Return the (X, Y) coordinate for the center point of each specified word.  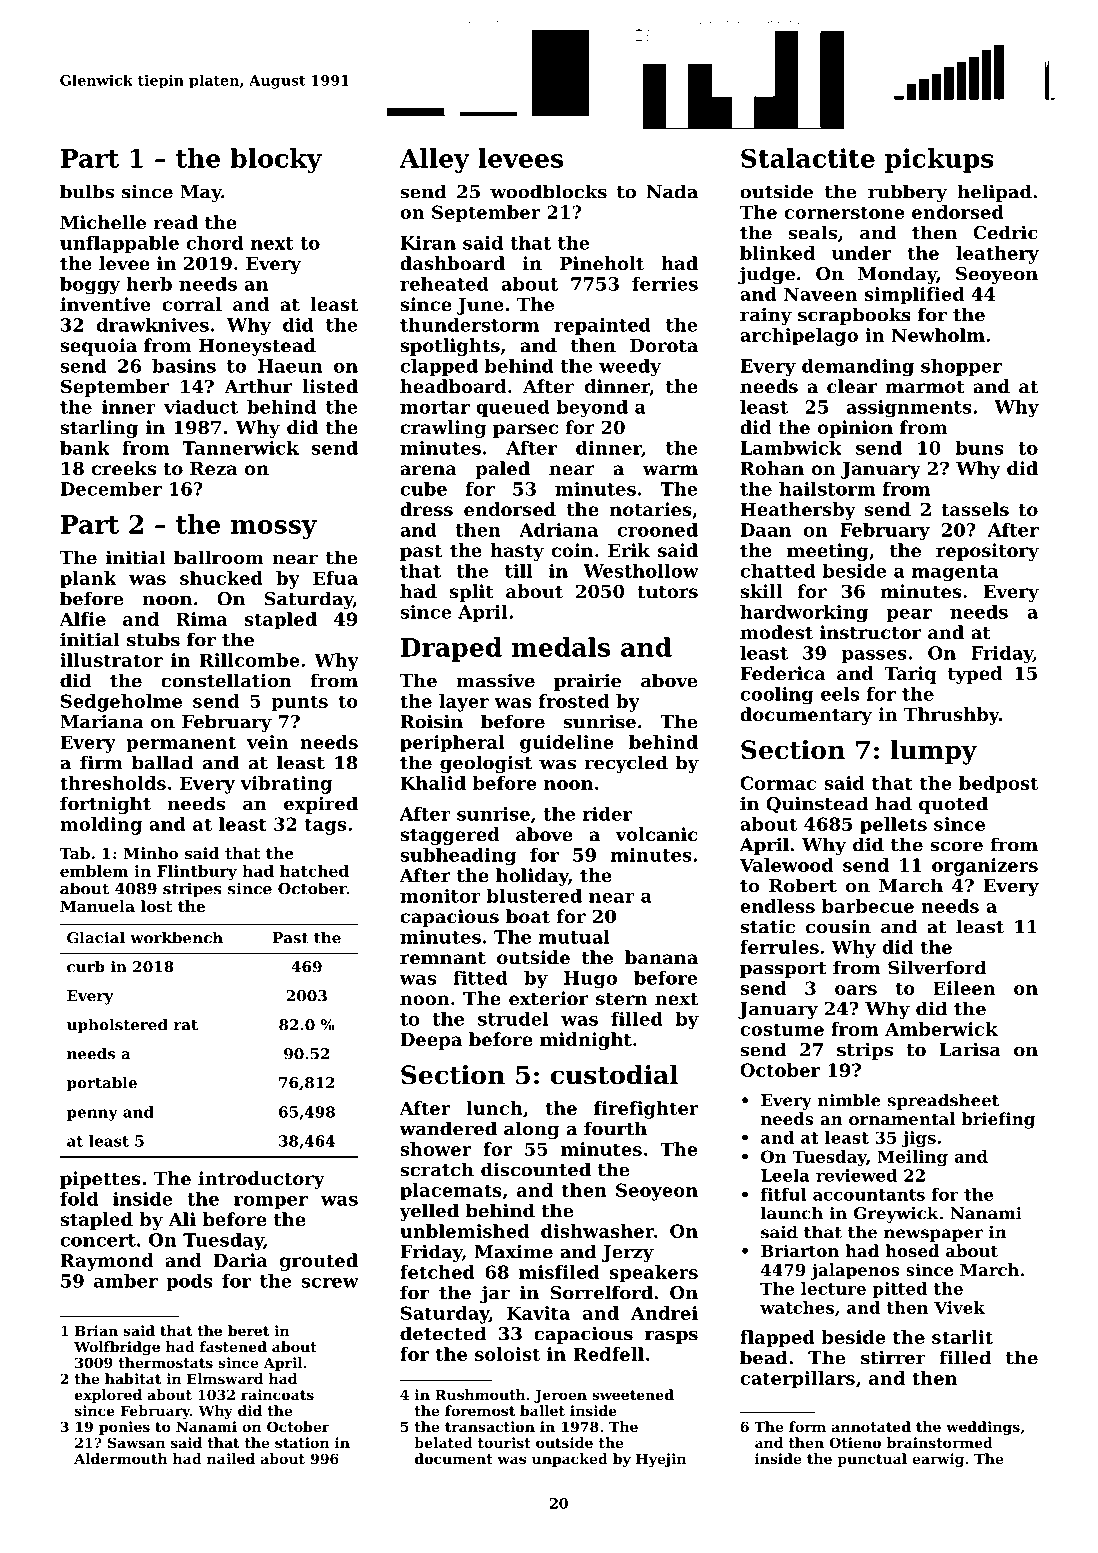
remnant (443, 958)
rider (607, 814)
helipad (995, 193)
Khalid (433, 783)
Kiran (428, 243)
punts (300, 703)
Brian (96, 1330)
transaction (490, 1426)
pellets (893, 826)
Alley (434, 160)
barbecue (868, 906)
